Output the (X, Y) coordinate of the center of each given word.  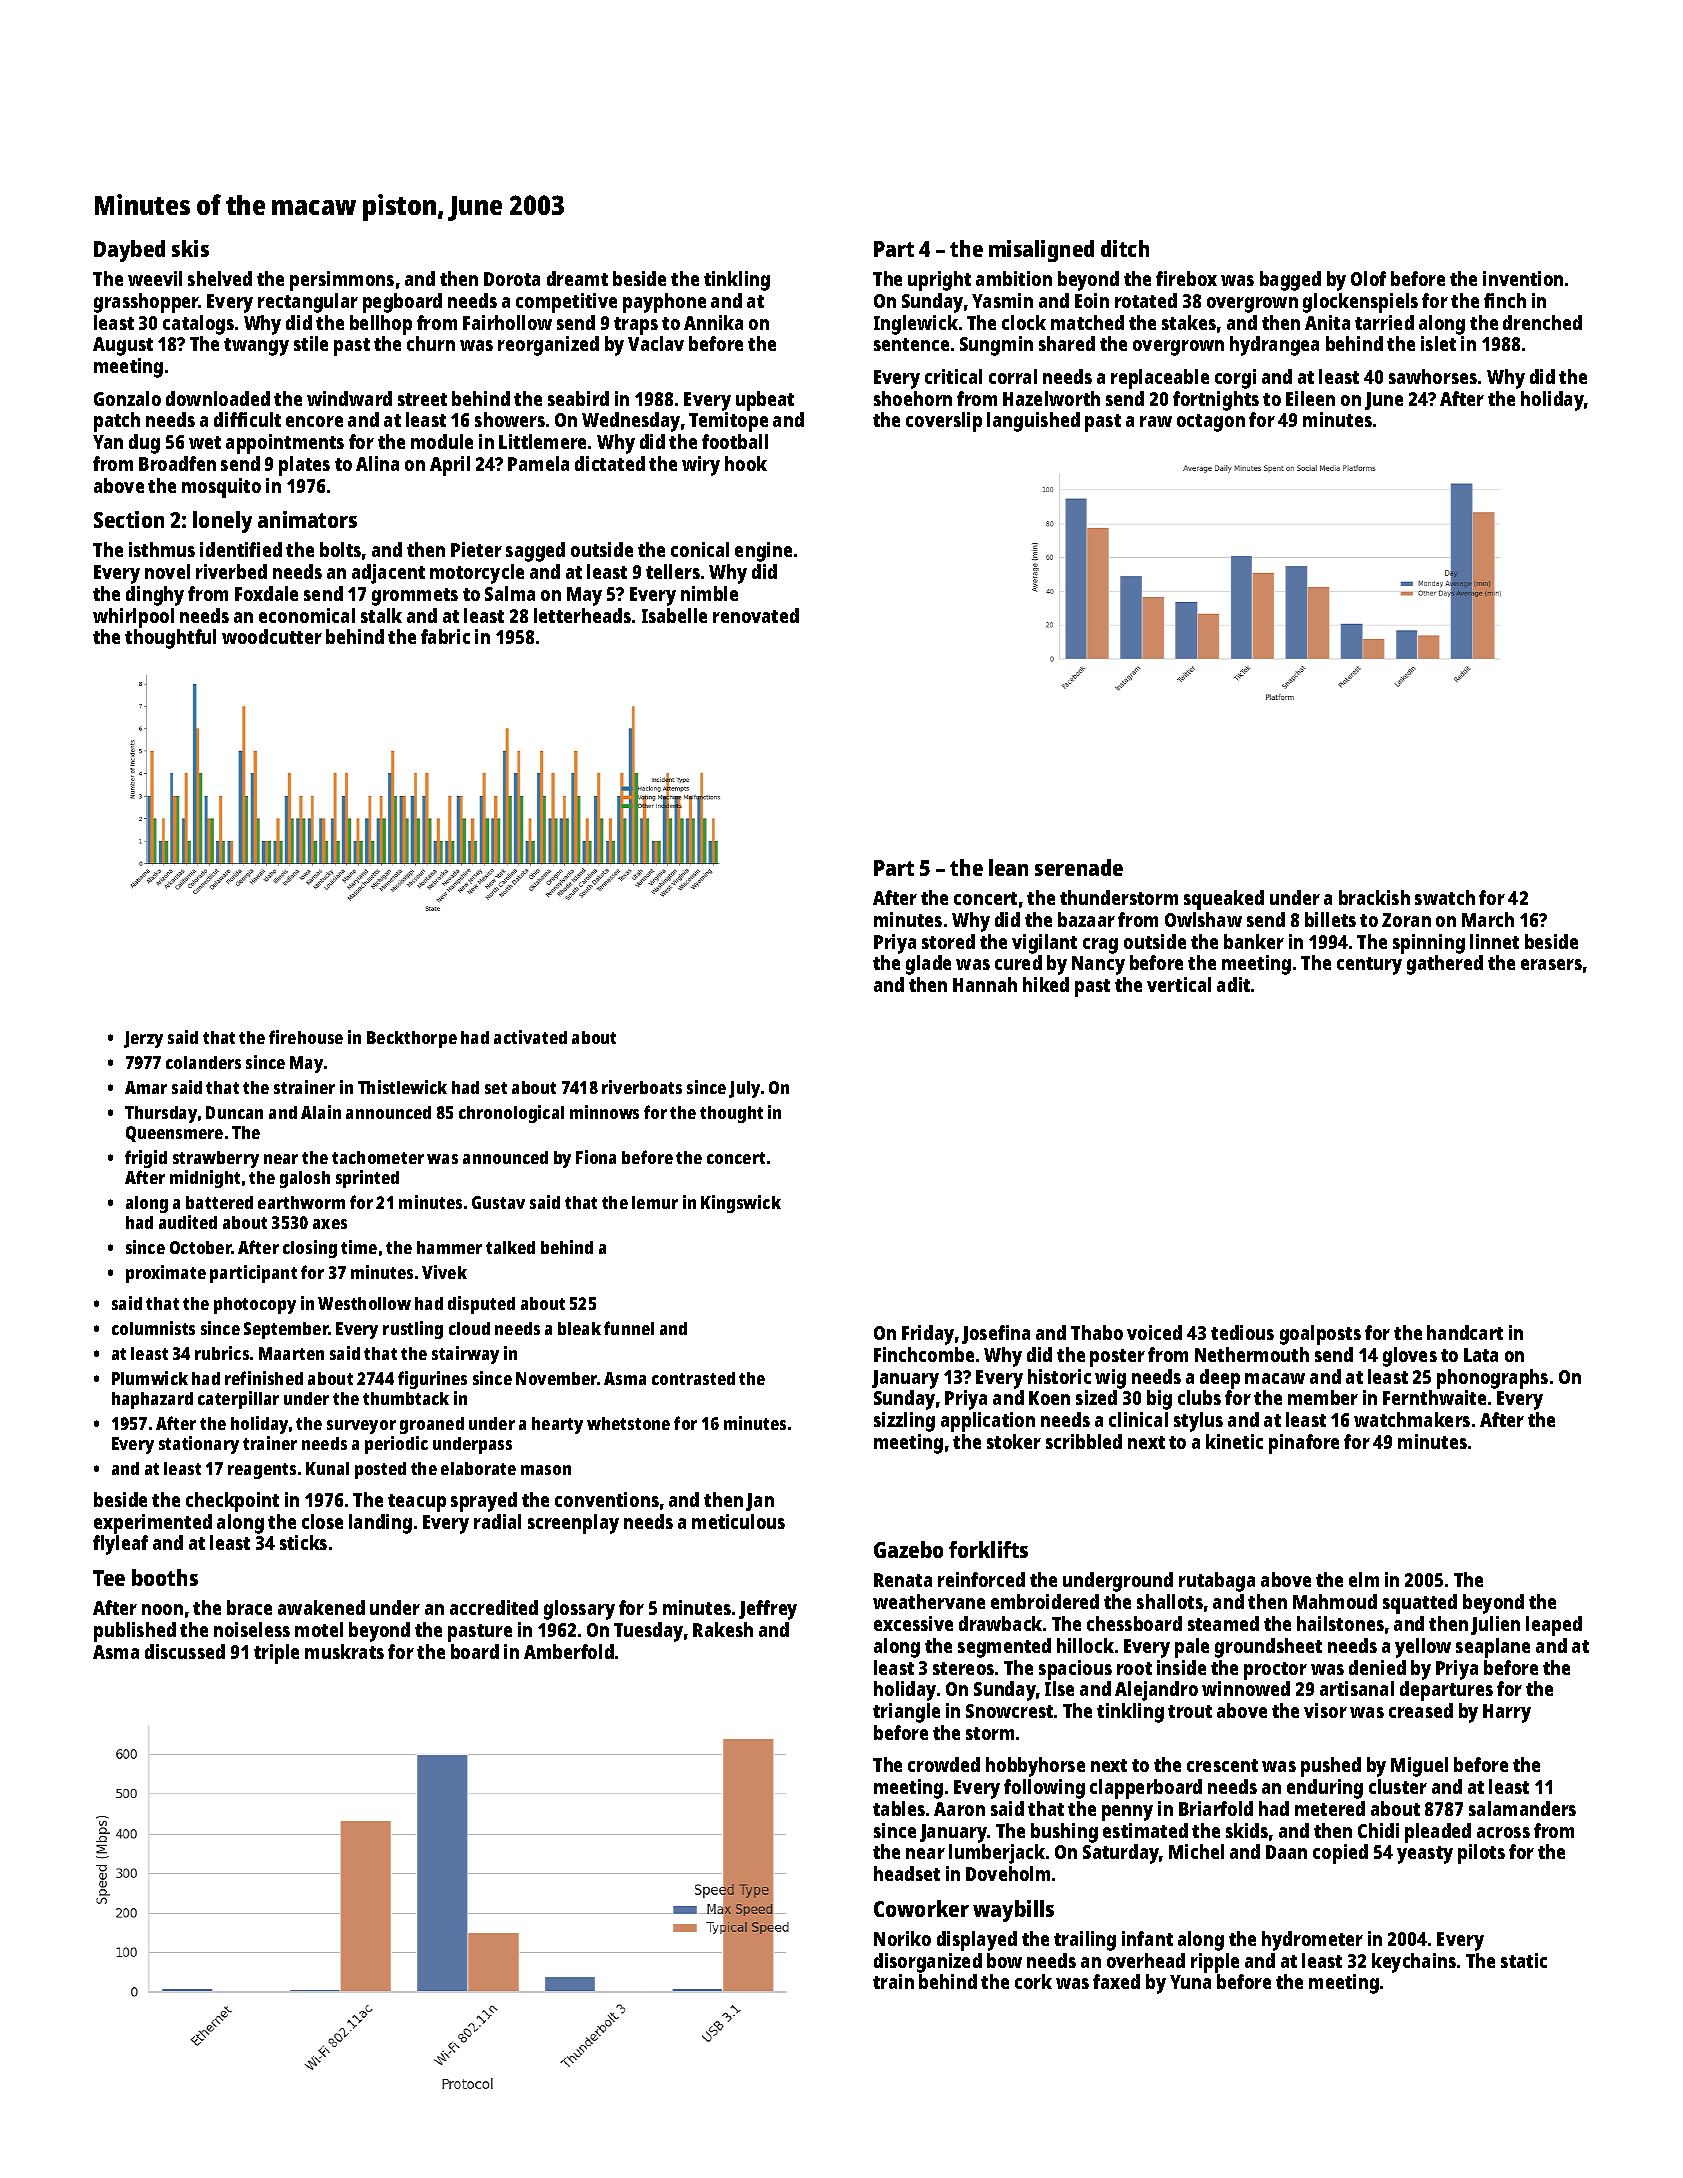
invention (1523, 278)
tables (899, 1808)
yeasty (1425, 1855)
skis (190, 248)
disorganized (928, 1963)
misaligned (1041, 251)
